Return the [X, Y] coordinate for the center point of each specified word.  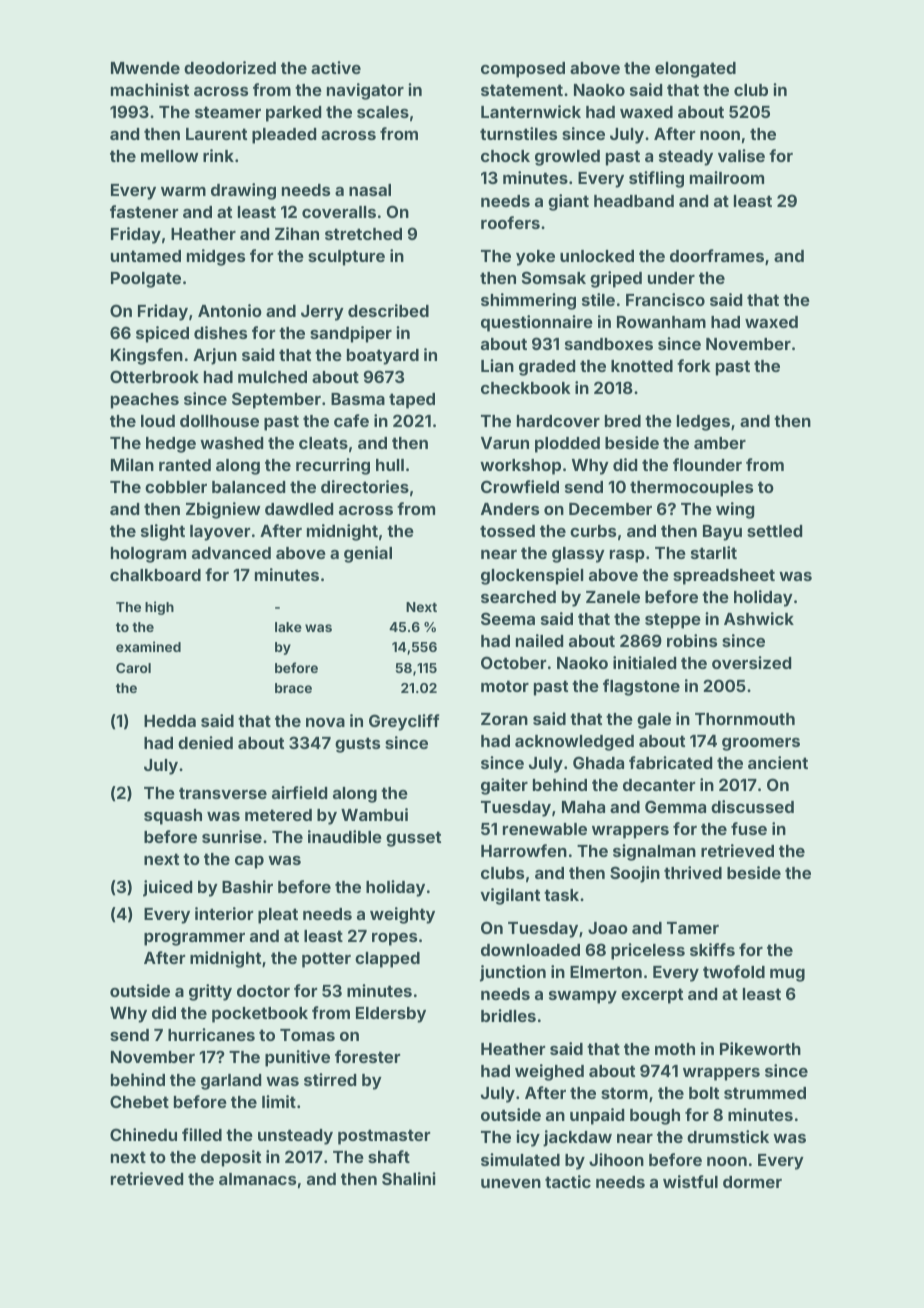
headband [634, 201]
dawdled [299, 509]
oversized [751, 662]
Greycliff [404, 722]
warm [183, 191]
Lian [497, 365]
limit [279, 1101]
